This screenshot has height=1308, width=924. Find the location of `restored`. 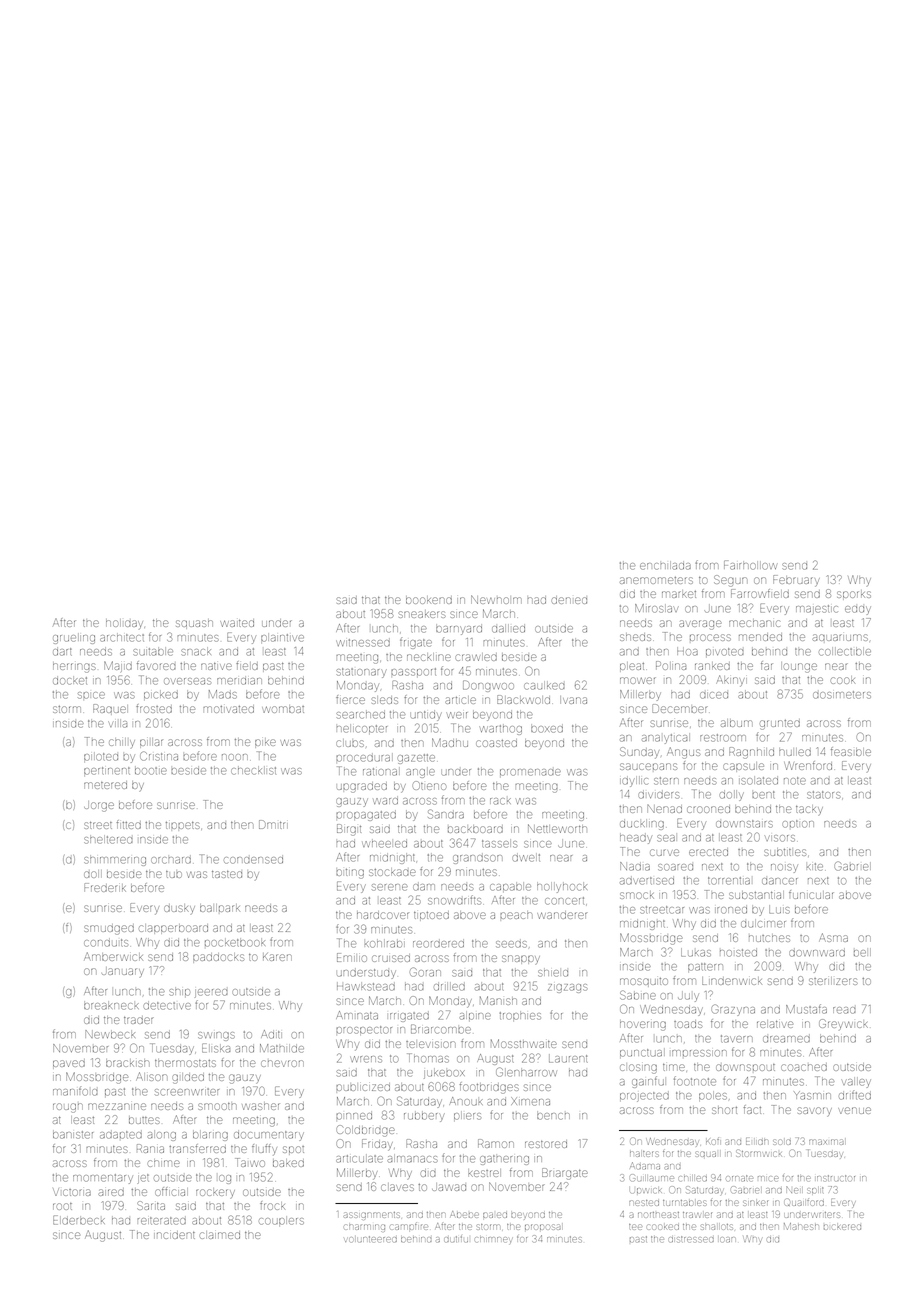

restored is located at coordinates (546, 1144).
